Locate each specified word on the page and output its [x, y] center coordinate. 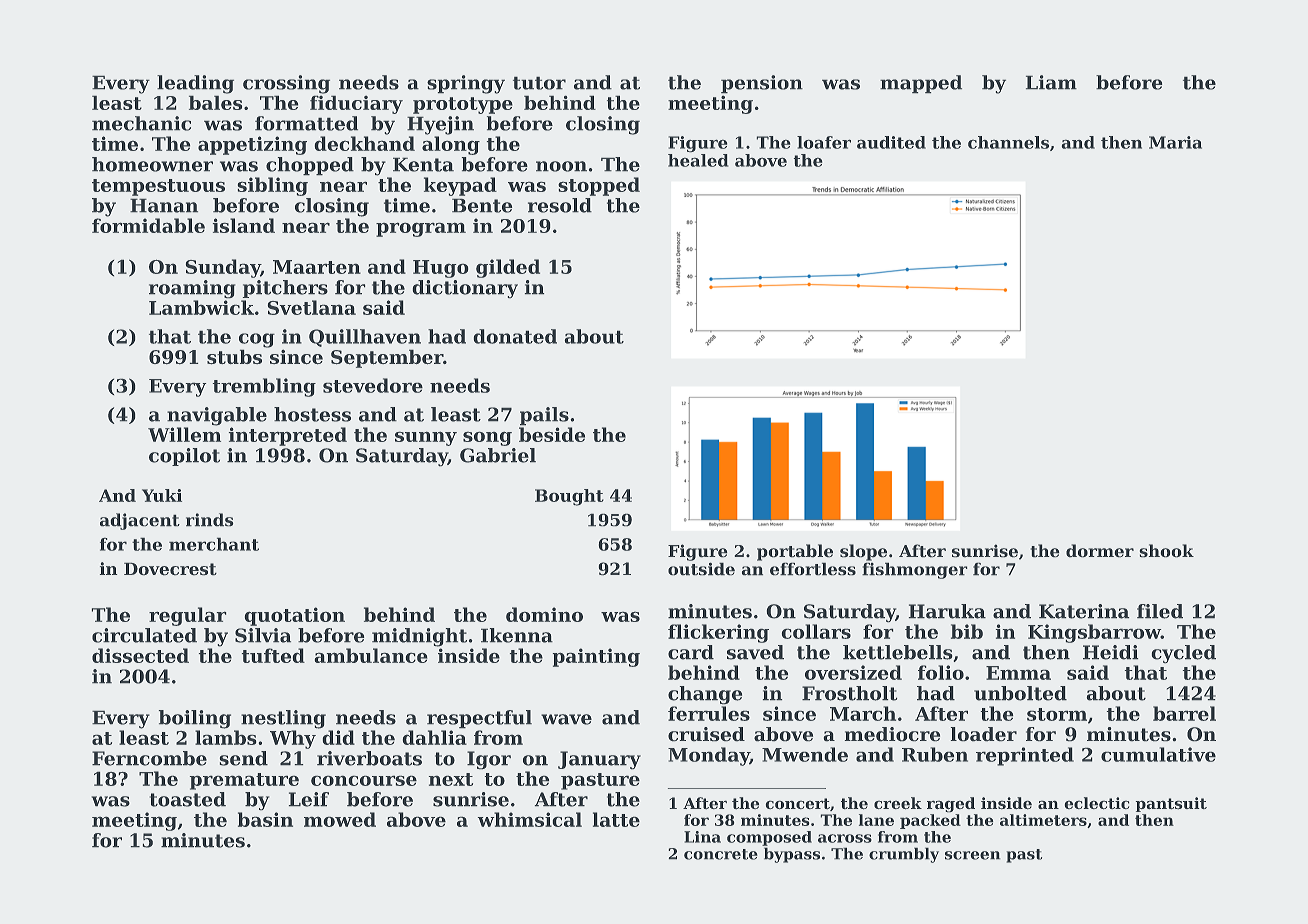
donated [515, 336]
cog [257, 340]
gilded [508, 268]
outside [701, 569]
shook [1166, 551]
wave [566, 719]
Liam [1051, 82]
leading [195, 84]
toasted [187, 799]
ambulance [371, 655]
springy [466, 84]
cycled [1183, 654]
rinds [210, 520]
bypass [792, 855]
